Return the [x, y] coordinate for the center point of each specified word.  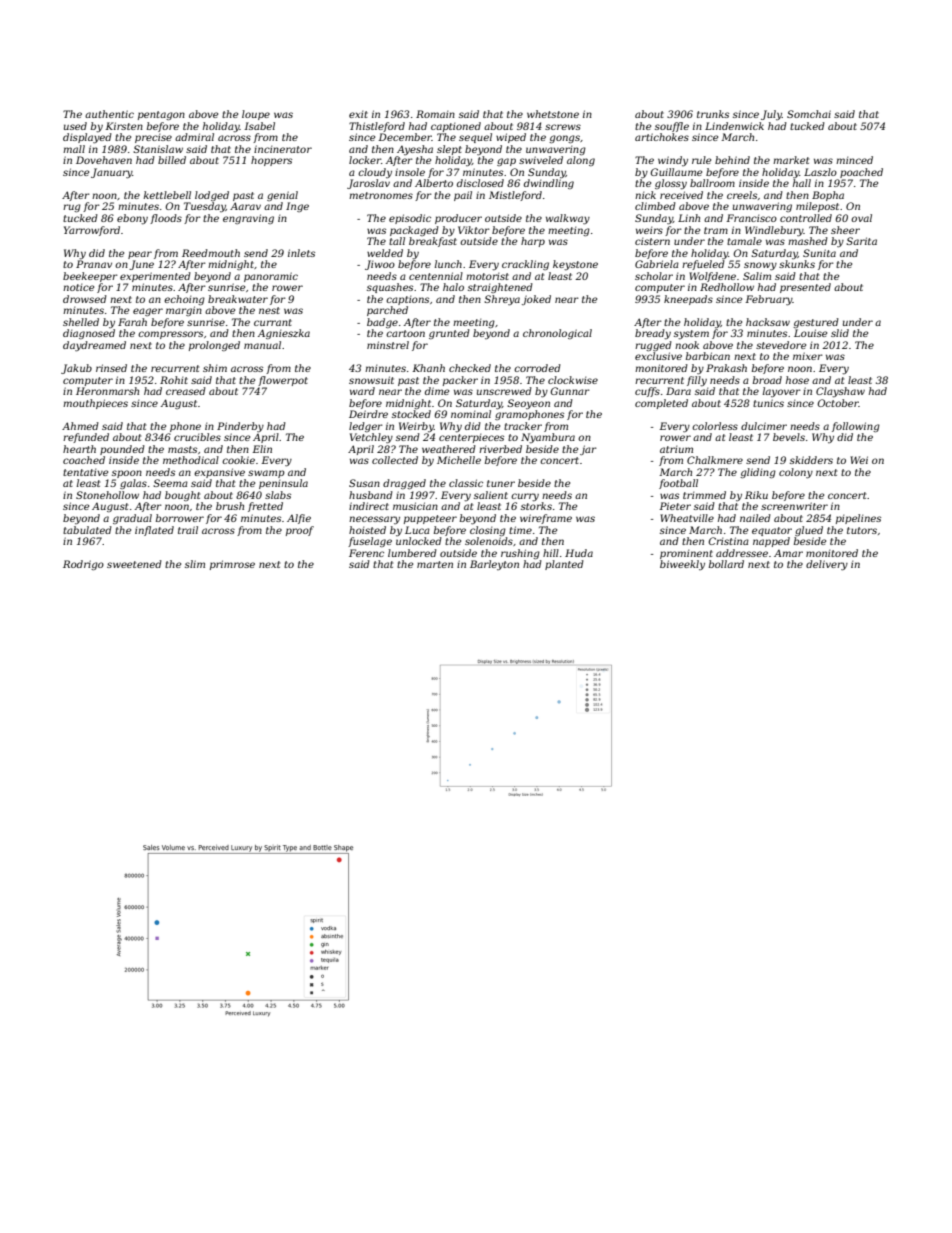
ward [362, 391]
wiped [511, 138]
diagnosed [89, 334]
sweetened [134, 564]
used [75, 126]
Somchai [809, 114]
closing [488, 531]
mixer [808, 356]
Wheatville [687, 518]
